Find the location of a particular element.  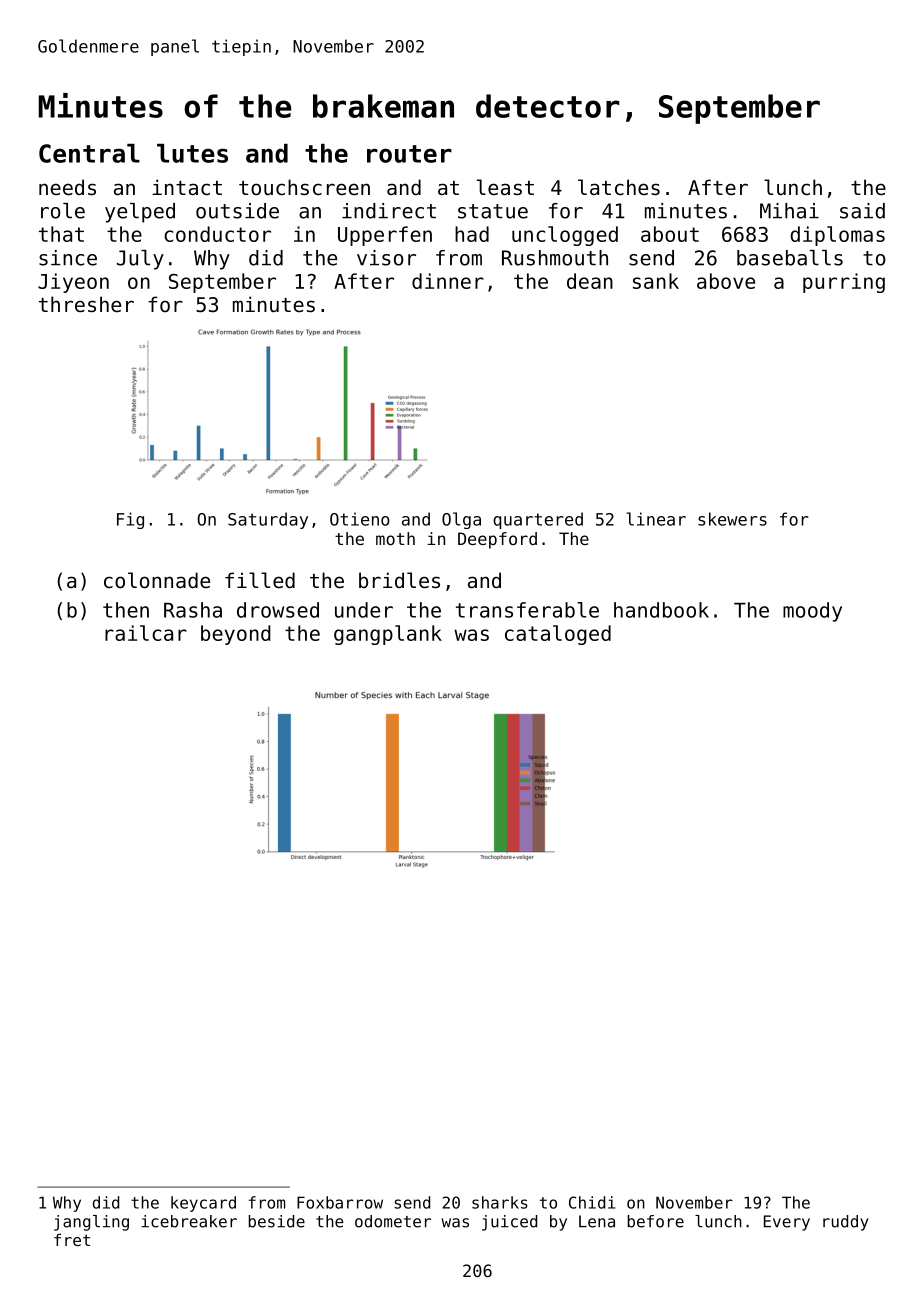

moody is located at coordinates (812, 612).
